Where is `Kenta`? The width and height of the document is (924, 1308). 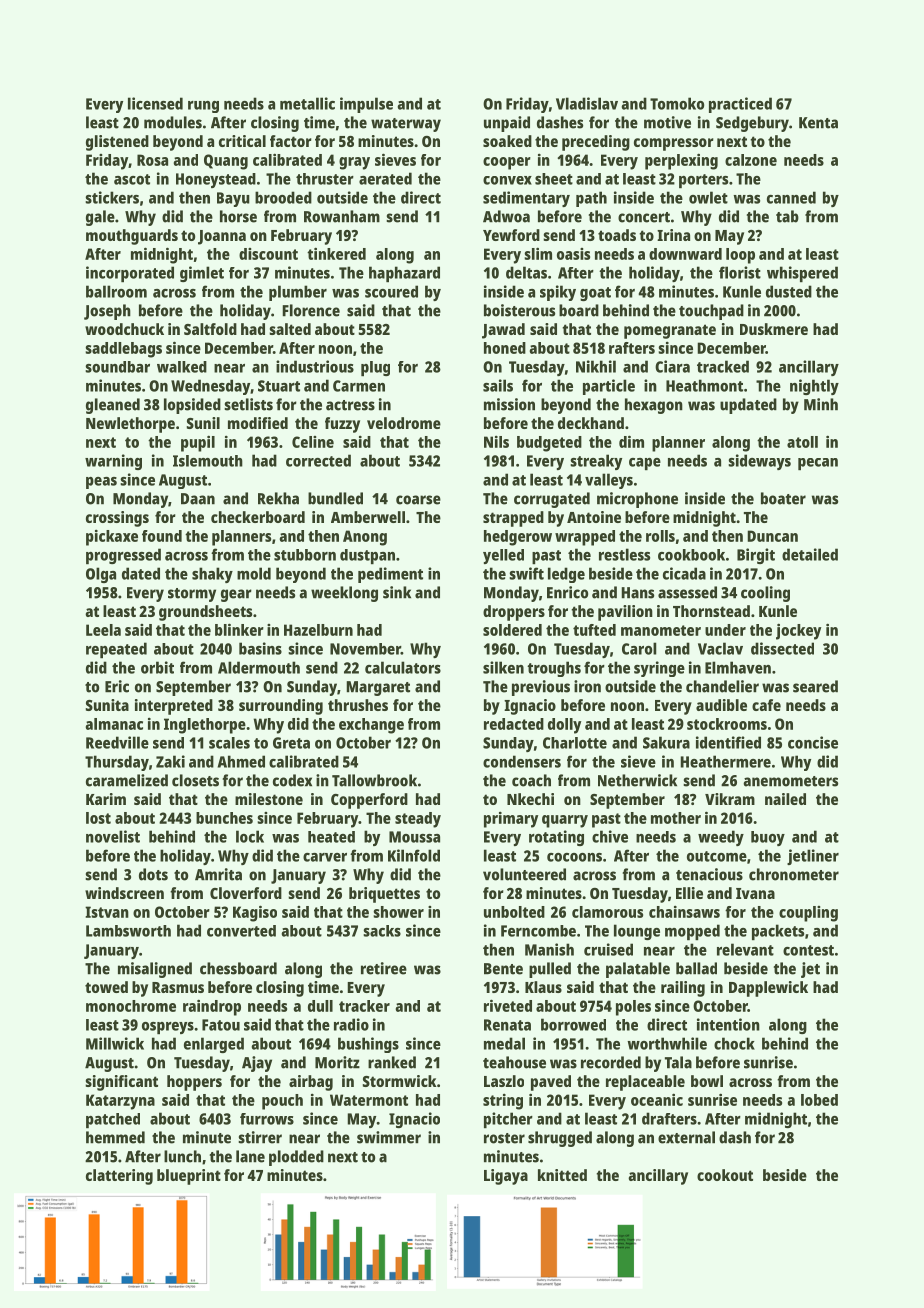 Kenta is located at coordinates (818, 123).
